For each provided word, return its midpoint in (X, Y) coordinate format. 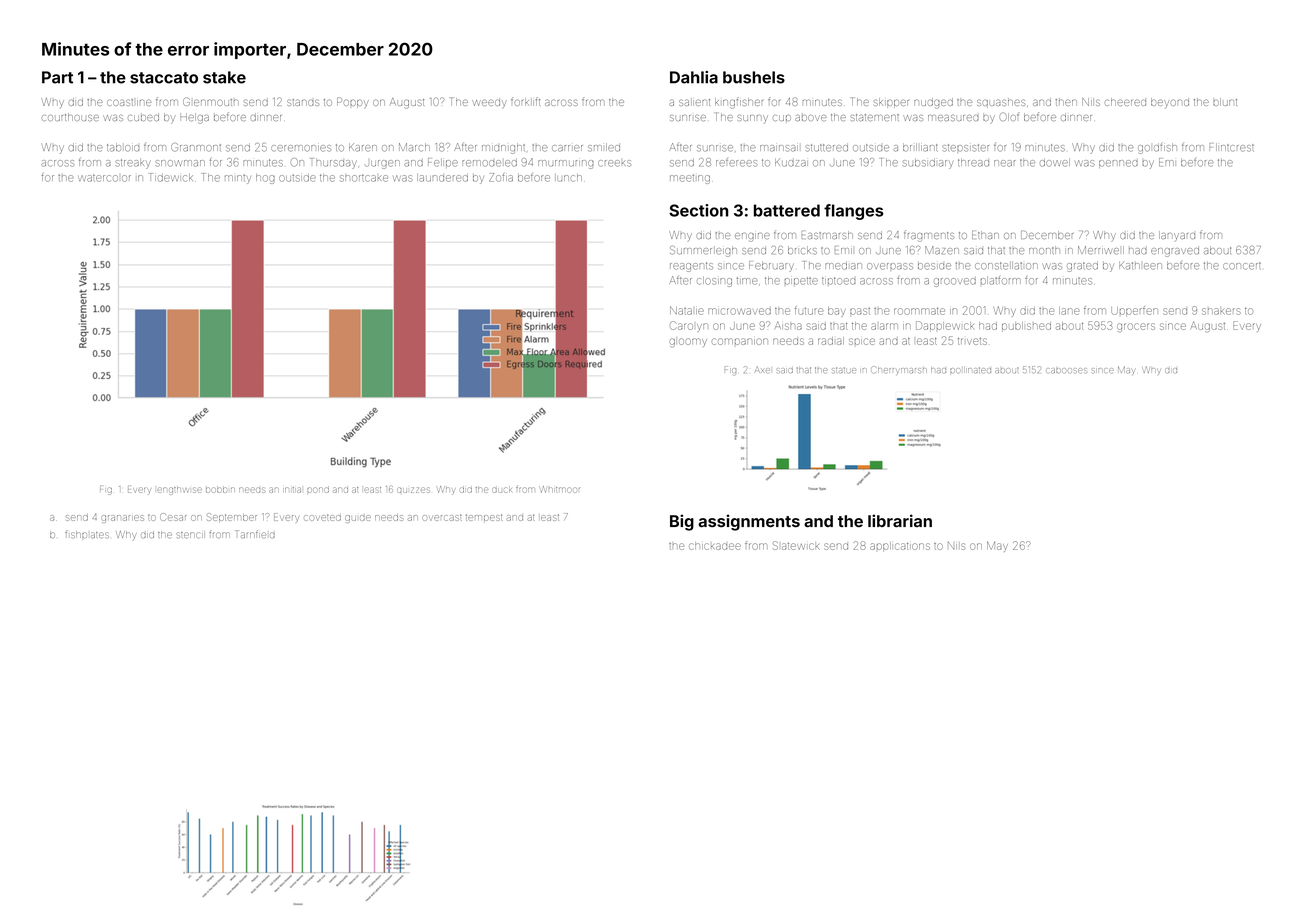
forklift (525, 101)
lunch (568, 178)
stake (224, 77)
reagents (691, 267)
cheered (1125, 102)
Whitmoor (560, 489)
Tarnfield (255, 534)
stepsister (965, 148)
